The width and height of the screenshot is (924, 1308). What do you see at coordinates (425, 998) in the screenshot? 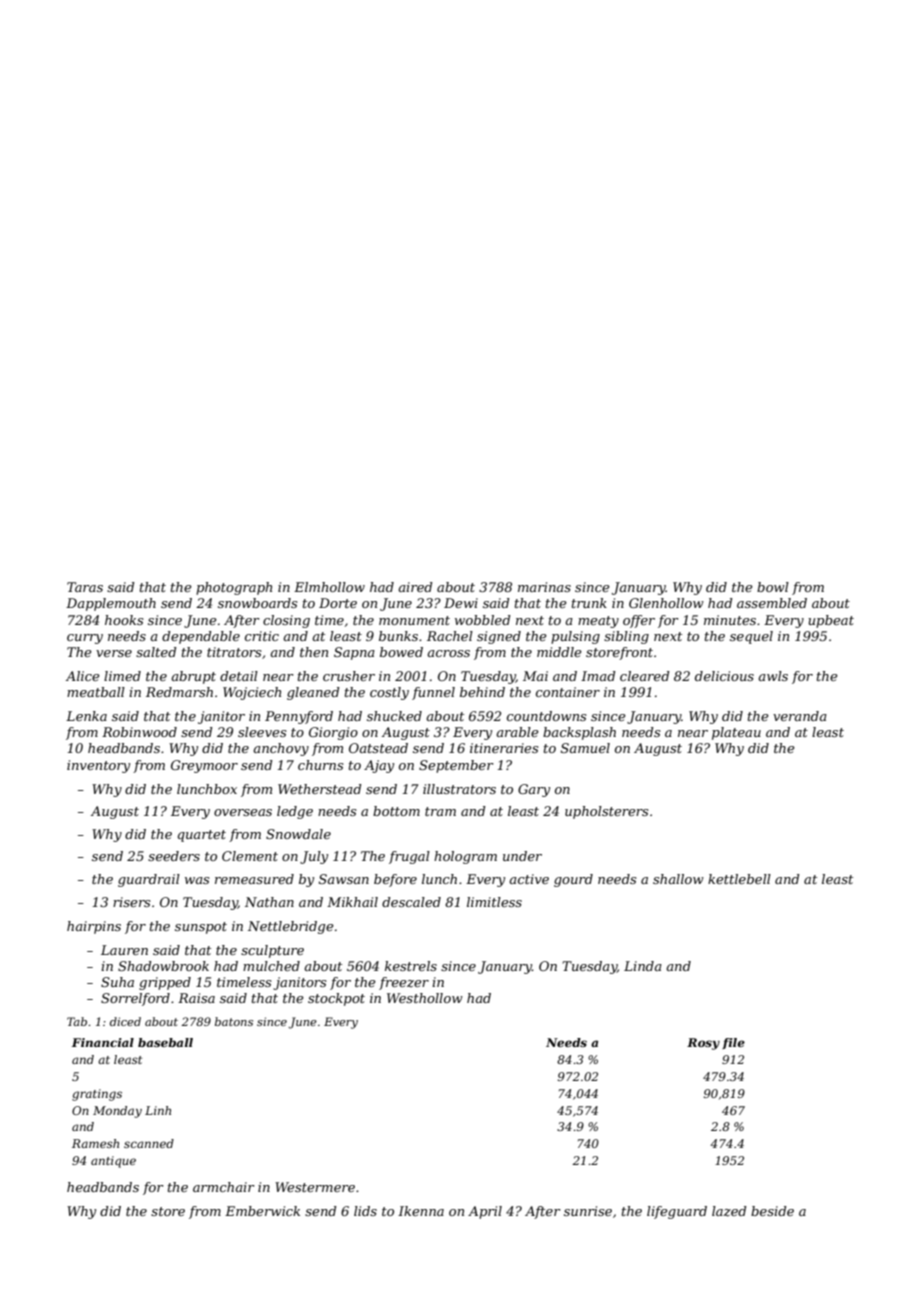
I see `Westhollow` at bounding box center [425, 998].
